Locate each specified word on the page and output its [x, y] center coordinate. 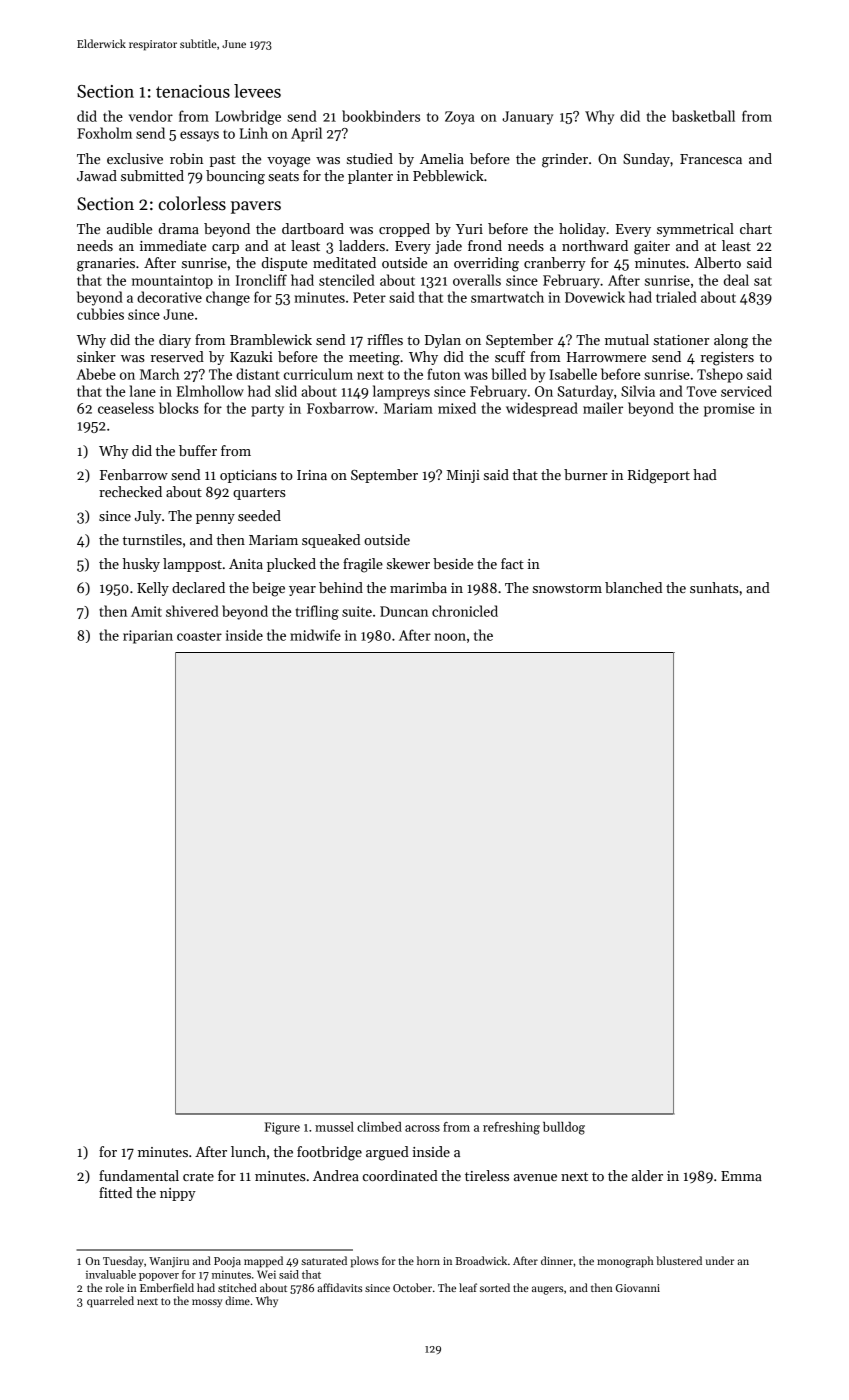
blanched [633, 587]
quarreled [110, 1302]
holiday [582, 230]
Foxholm [104, 133]
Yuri [469, 229]
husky [141, 565]
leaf [468, 1287]
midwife [315, 635]
